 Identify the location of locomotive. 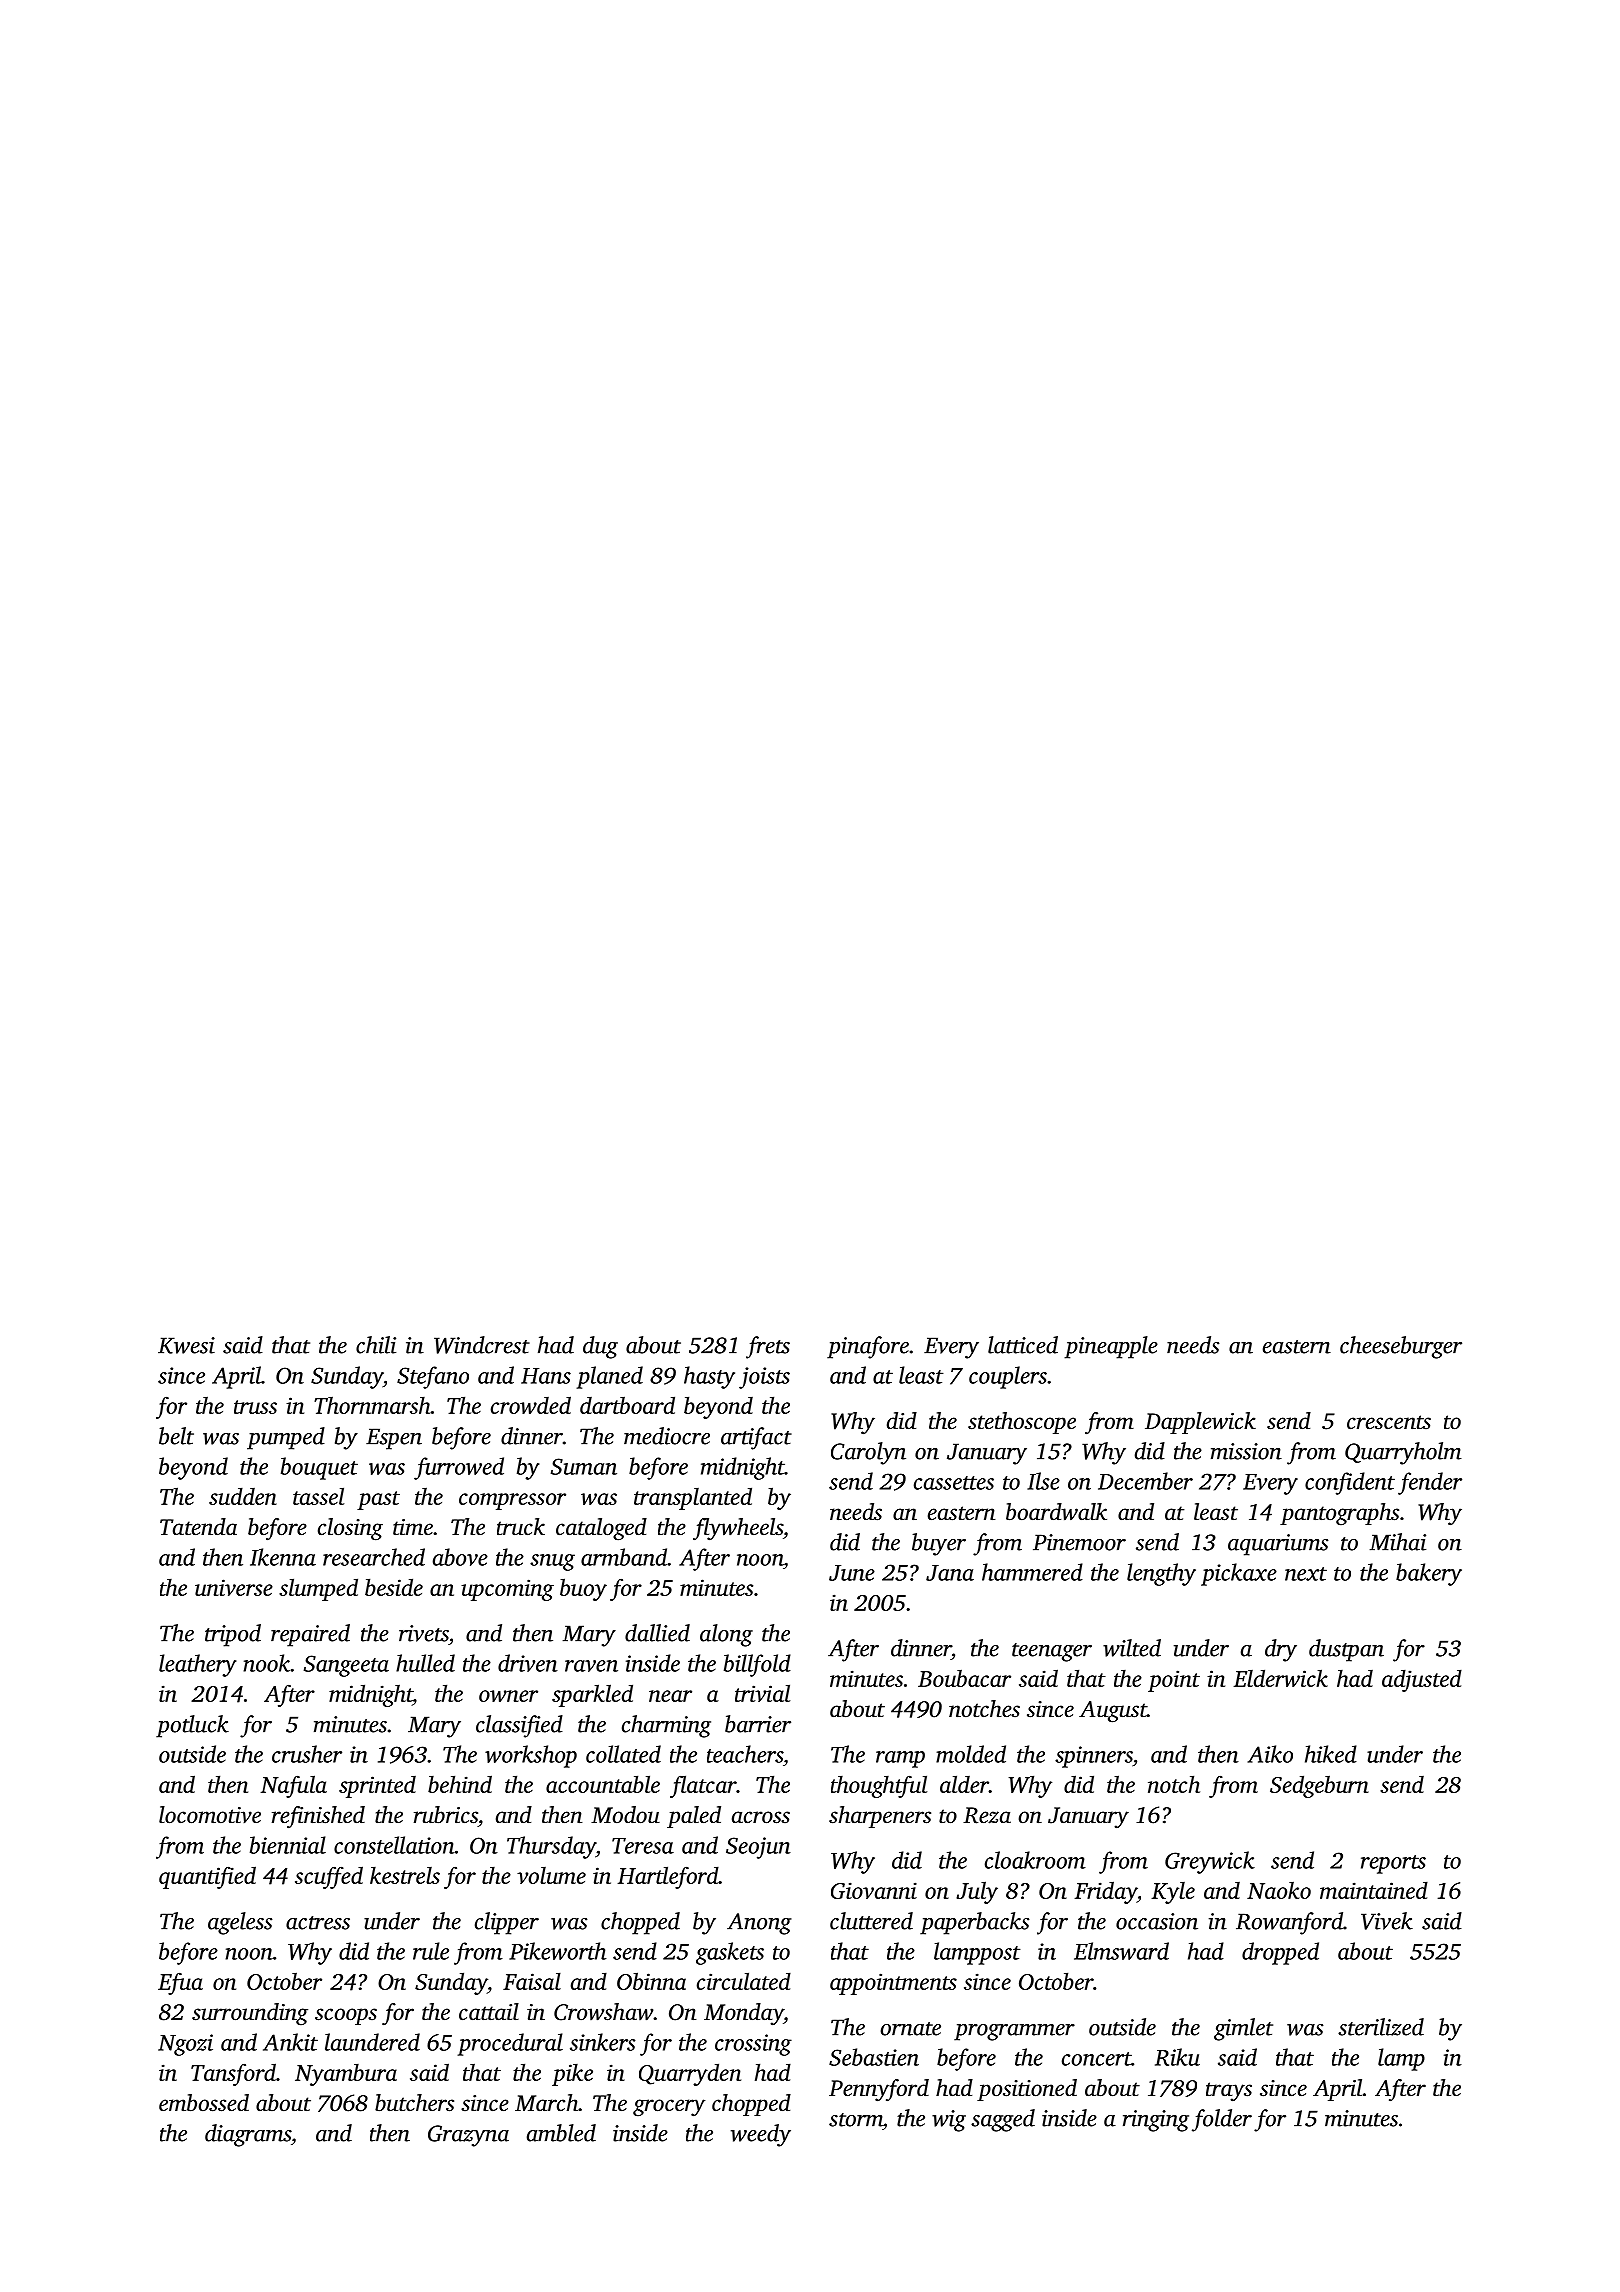
(210, 1815).
